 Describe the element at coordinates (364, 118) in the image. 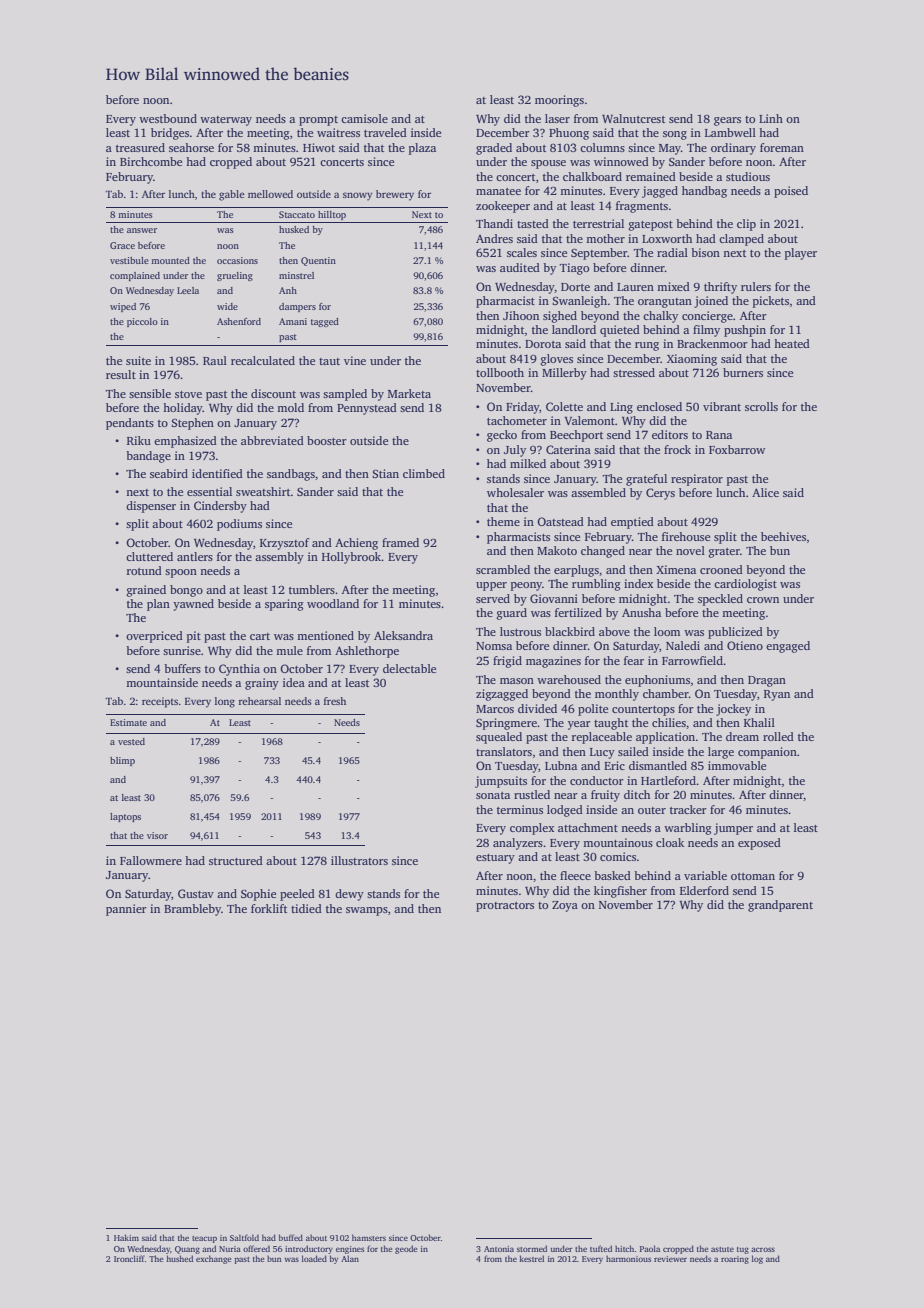

I see `camisole` at that location.
